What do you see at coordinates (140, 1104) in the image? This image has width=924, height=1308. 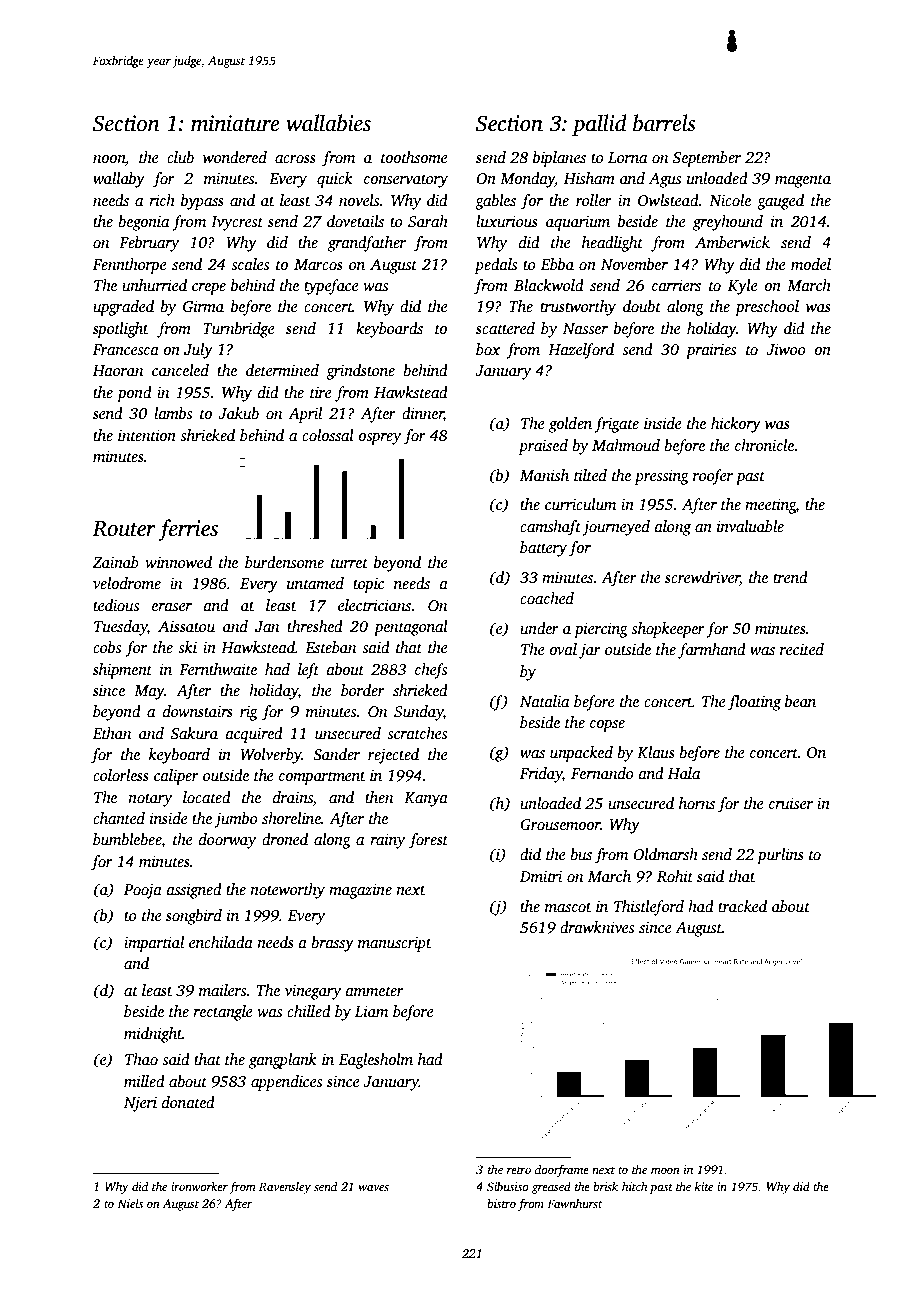 I see `Njeri` at bounding box center [140, 1104].
